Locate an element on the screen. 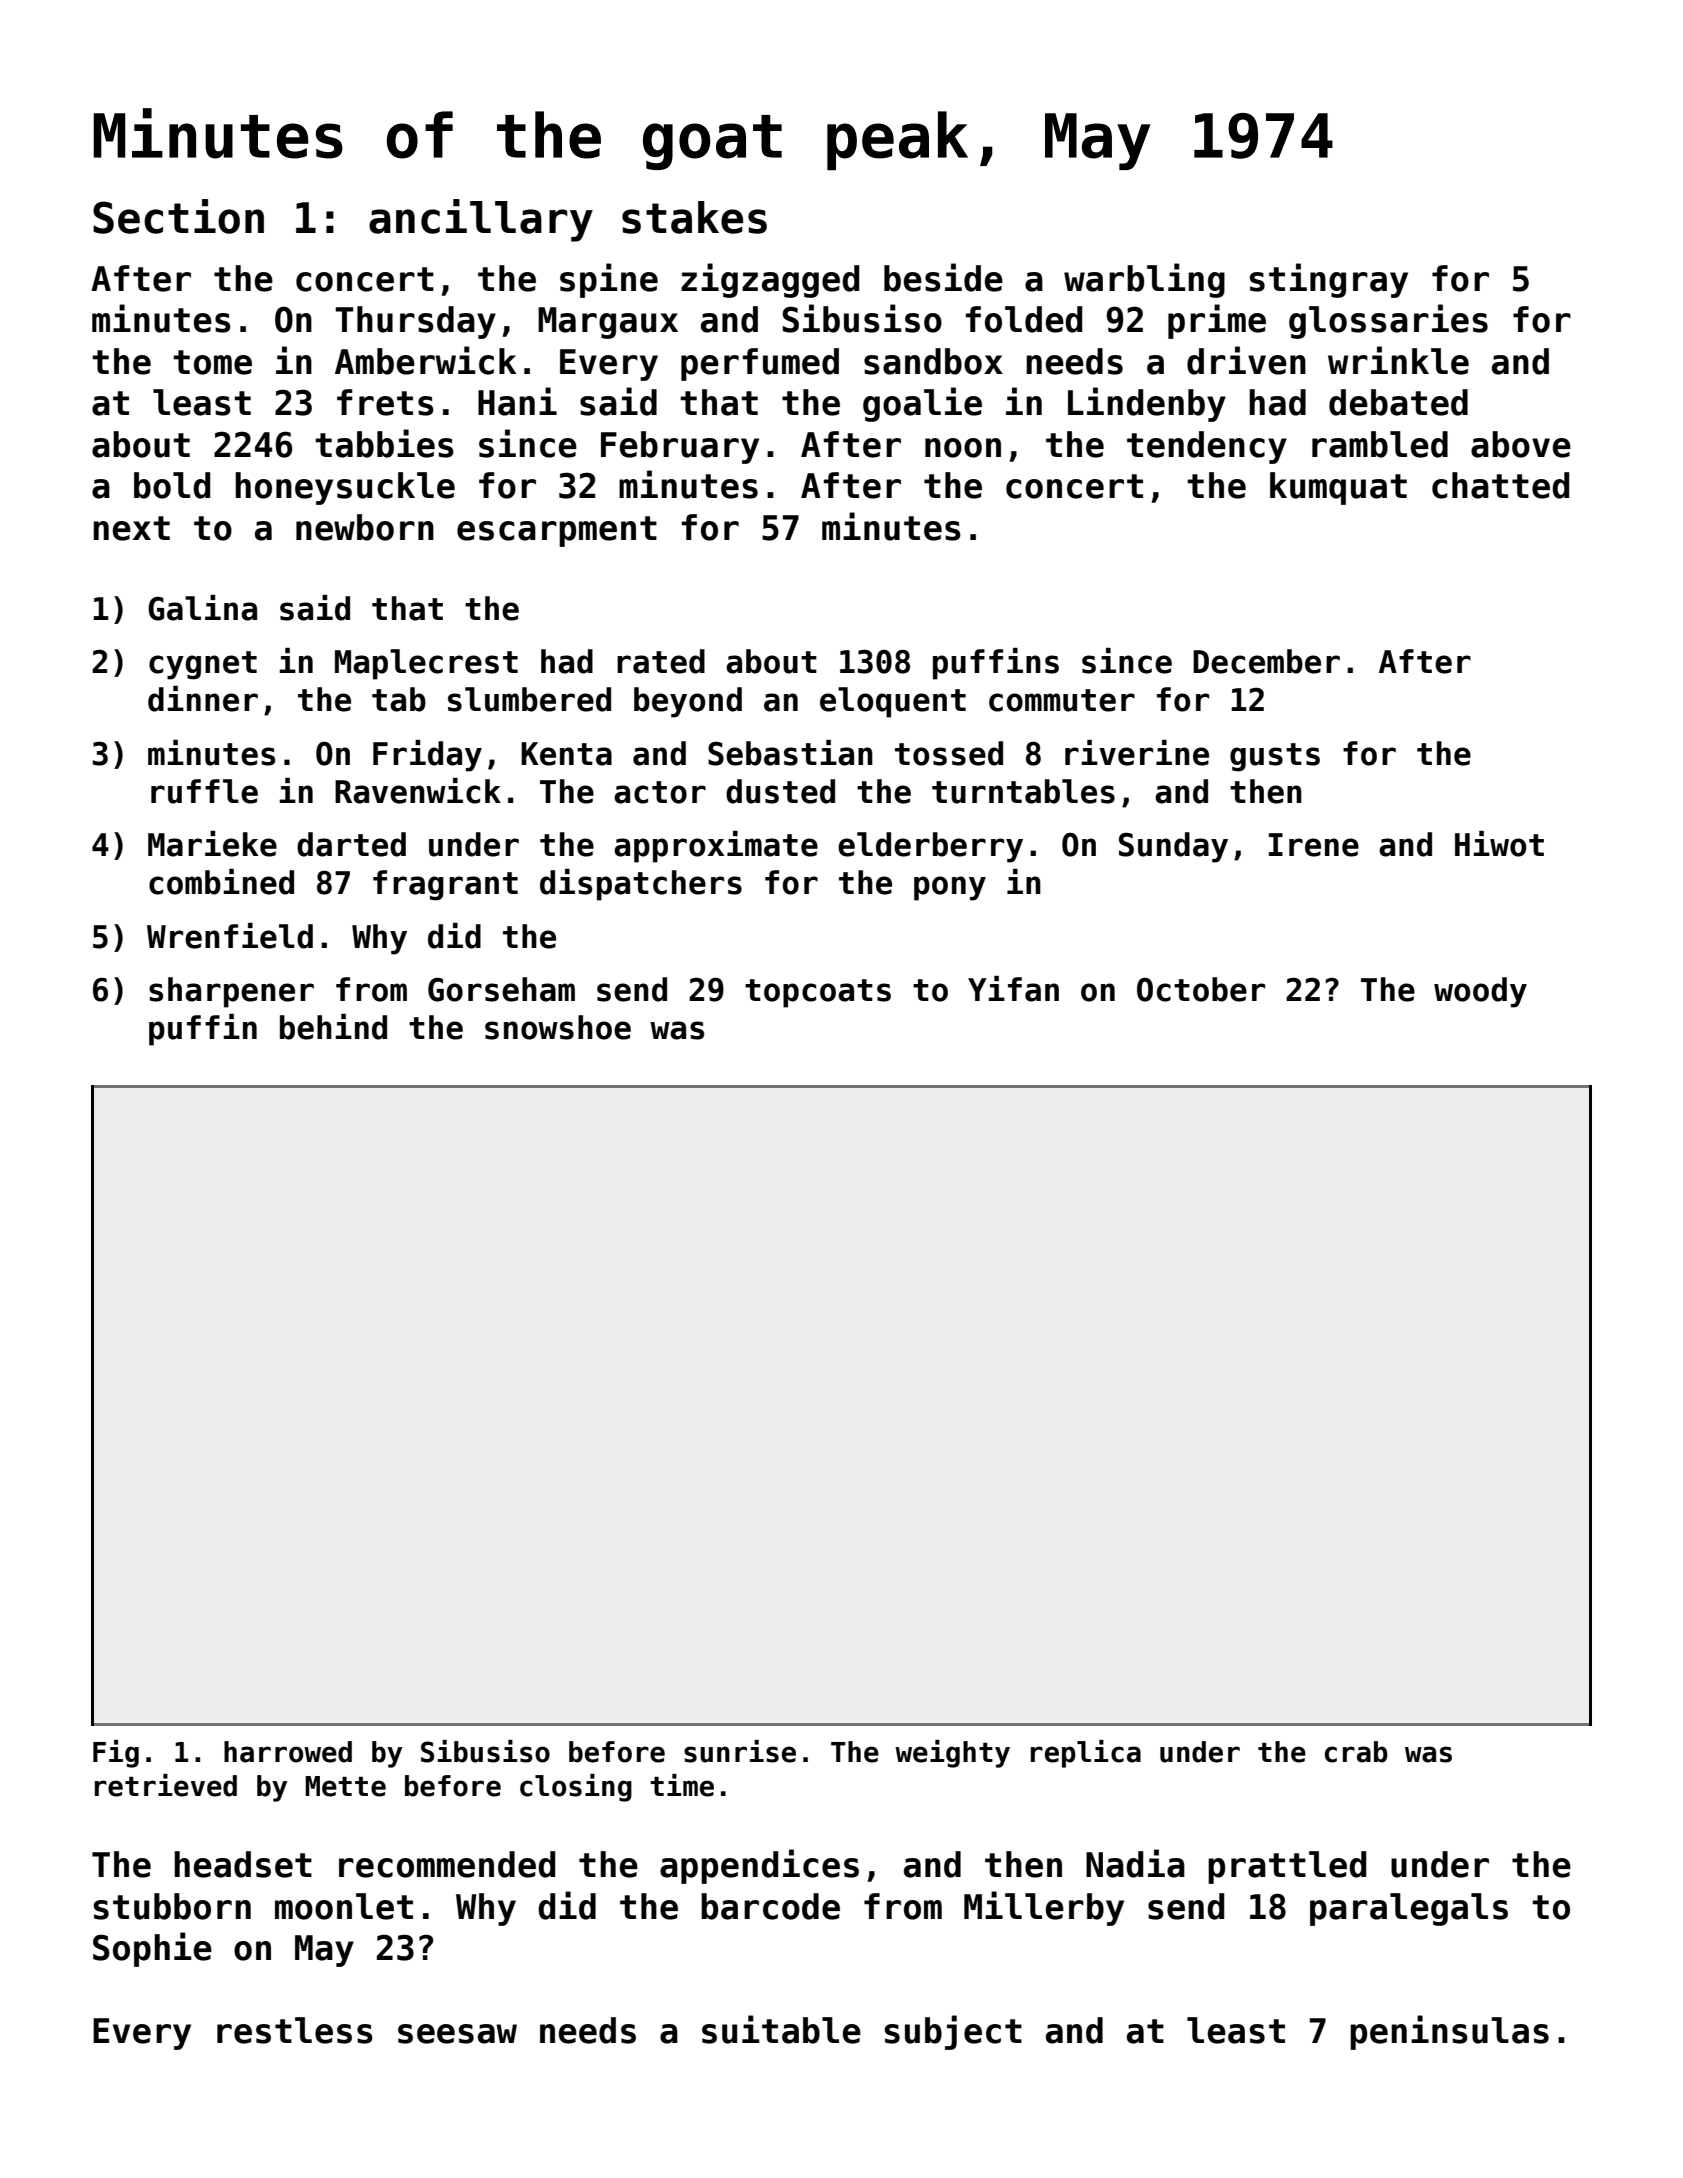 Image resolution: width=1683 pixels, height=2178 pixels. Section is located at coordinates (178, 216).
